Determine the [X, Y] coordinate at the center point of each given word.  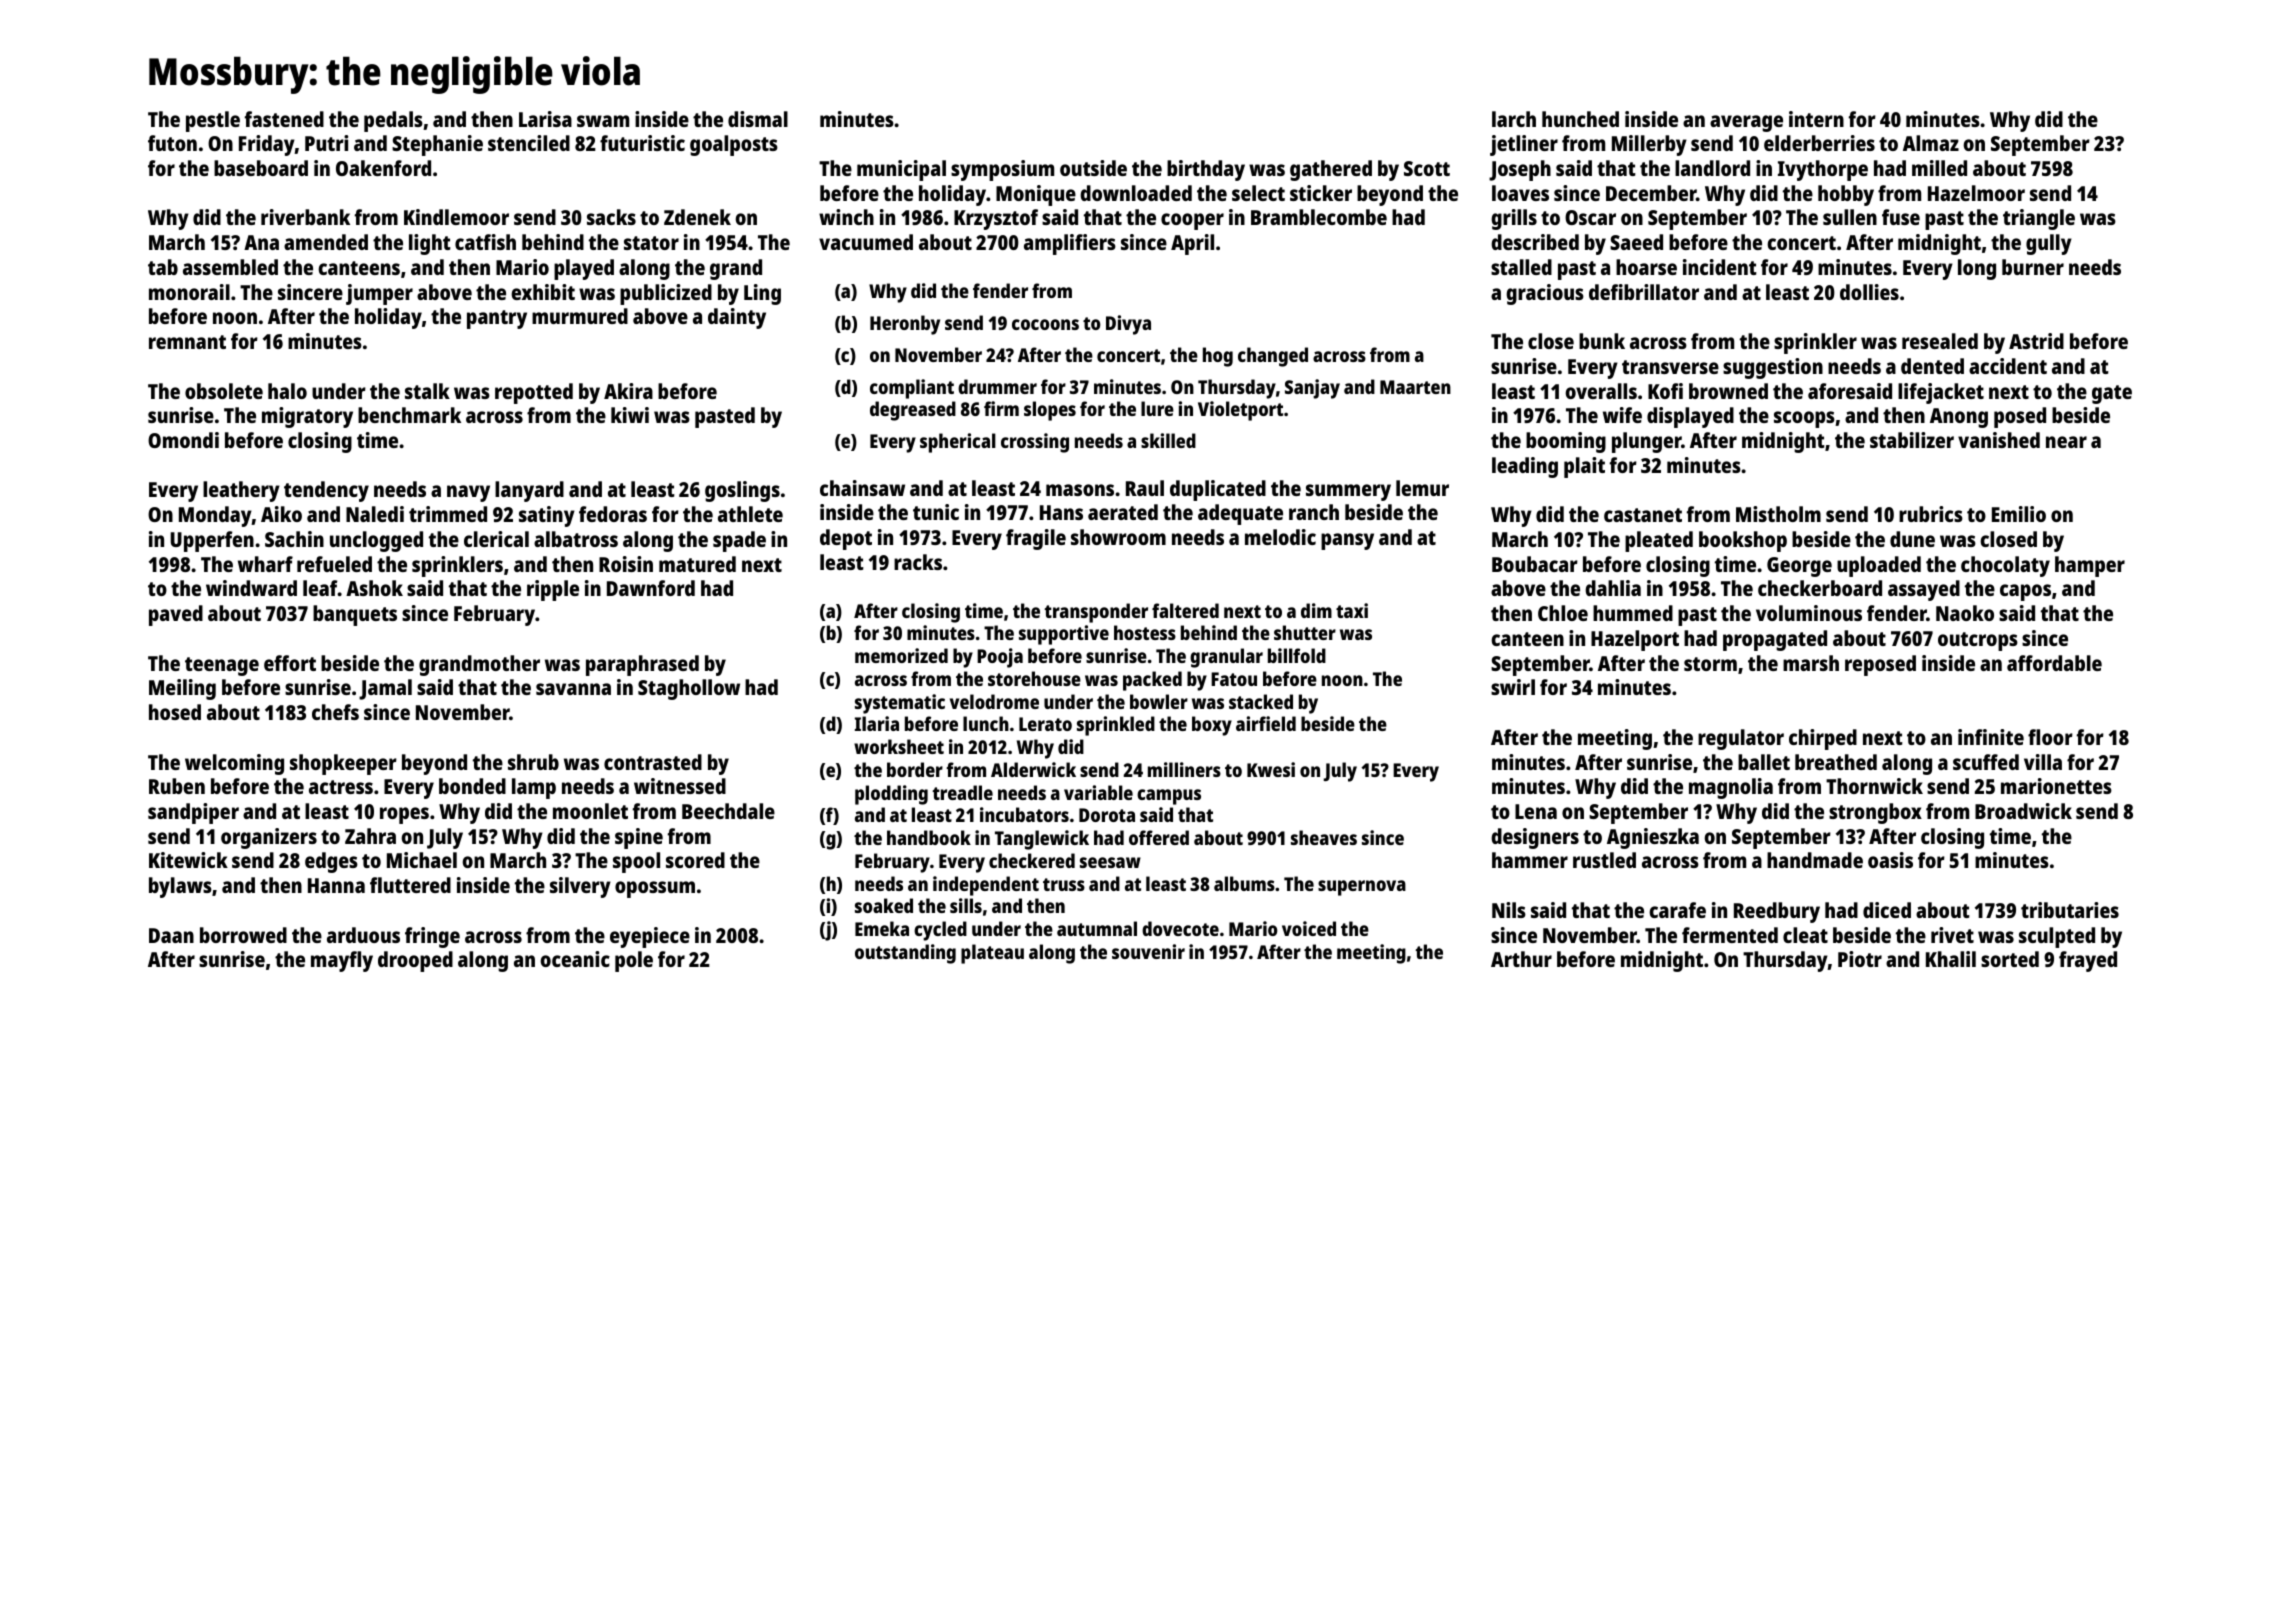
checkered [1032, 860]
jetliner [1524, 145]
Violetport [1240, 411]
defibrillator [1644, 292]
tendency [326, 491]
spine [639, 838]
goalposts [734, 145]
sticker [1321, 193]
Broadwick [2023, 811]
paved [176, 615]
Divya [1128, 325]
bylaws [180, 887]
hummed [1633, 613]
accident [2008, 366]
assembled [230, 267]
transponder [1096, 613]
